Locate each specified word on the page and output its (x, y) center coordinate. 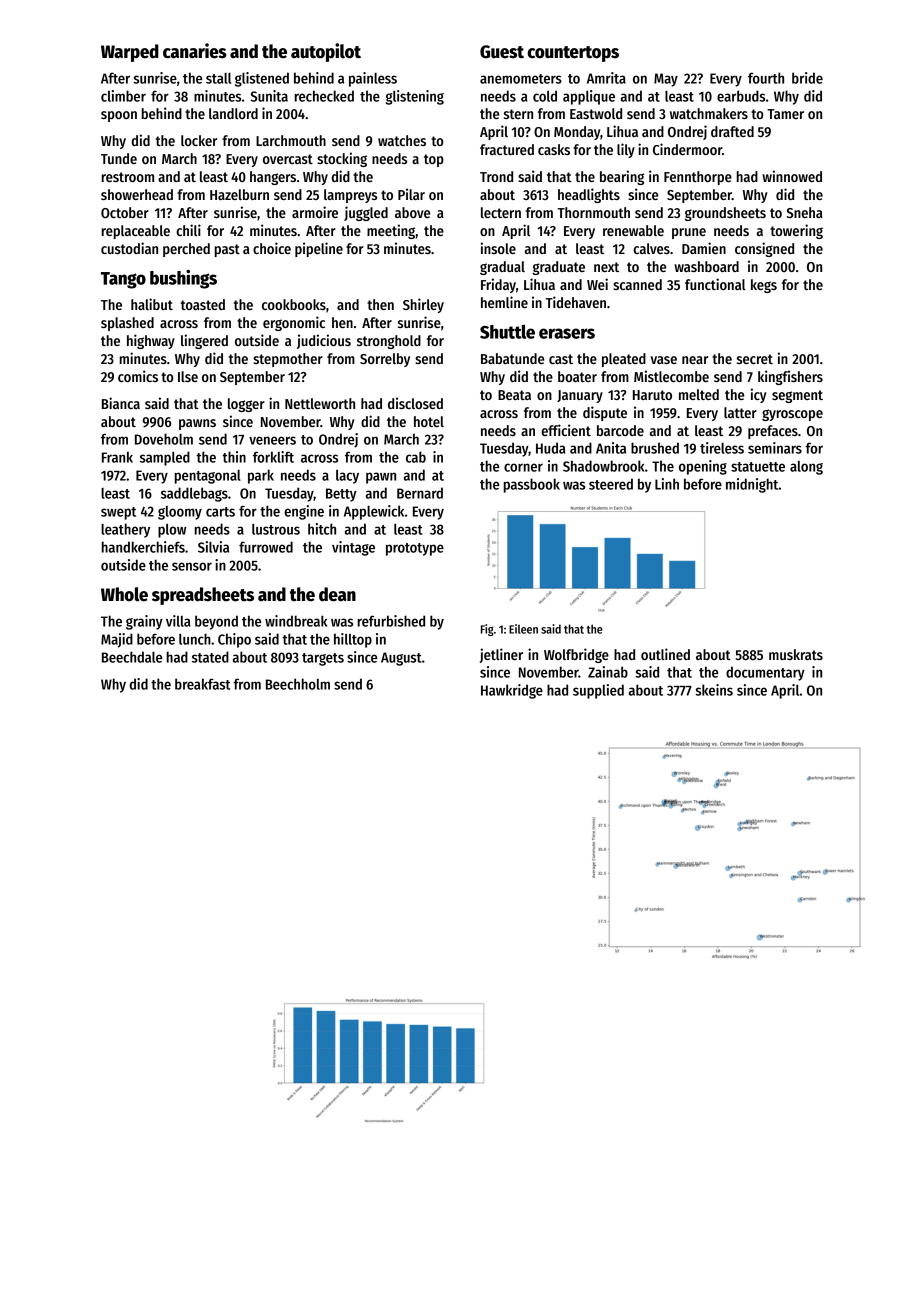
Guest (502, 52)
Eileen (523, 629)
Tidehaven (576, 302)
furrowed (266, 547)
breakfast (202, 684)
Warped (130, 53)
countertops (573, 54)
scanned (637, 284)
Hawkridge (512, 691)
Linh (667, 484)
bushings (183, 279)
